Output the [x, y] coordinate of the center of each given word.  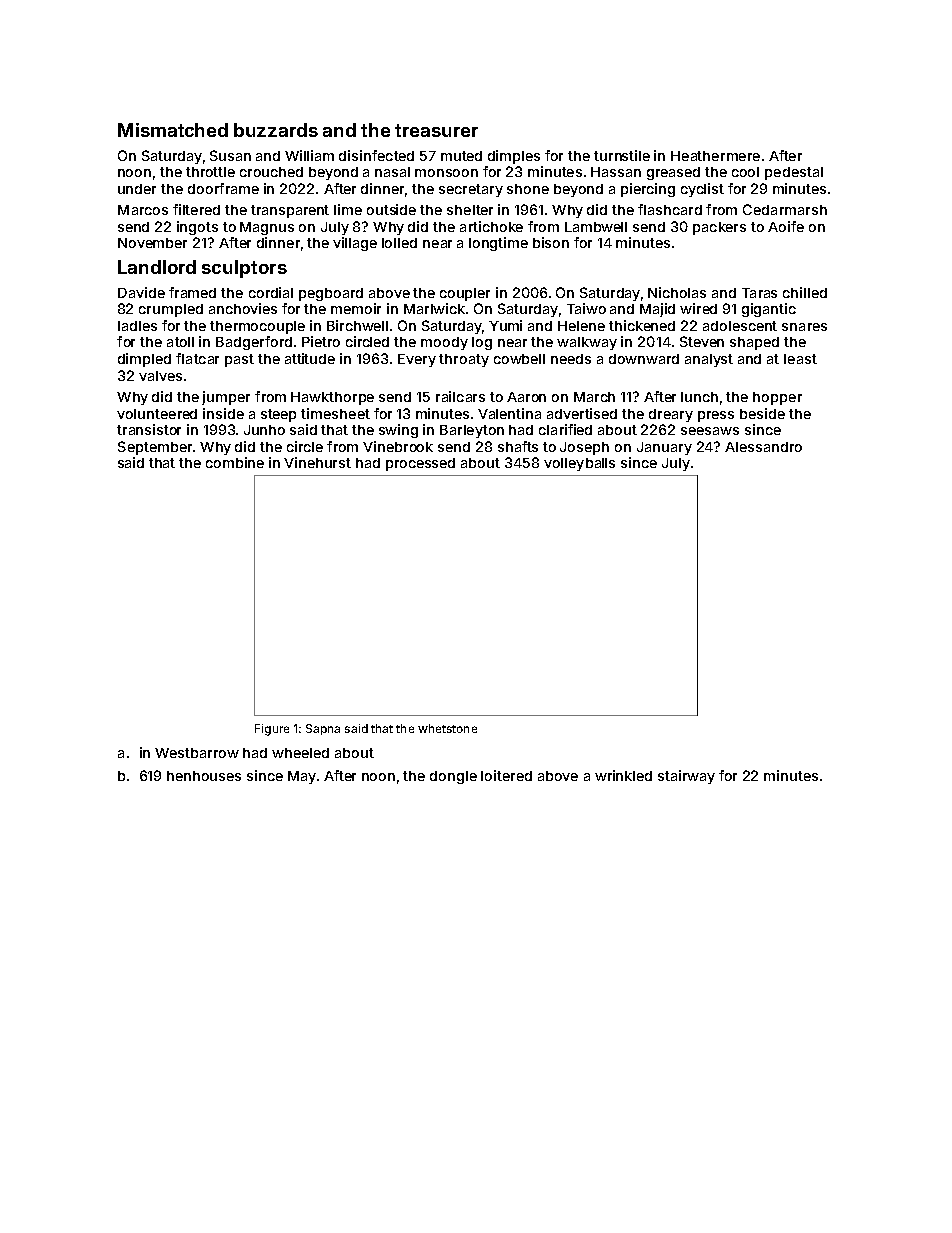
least [800, 359]
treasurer [436, 130]
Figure [272, 730]
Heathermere [715, 156]
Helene [581, 326]
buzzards [276, 130]
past [239, 360]
